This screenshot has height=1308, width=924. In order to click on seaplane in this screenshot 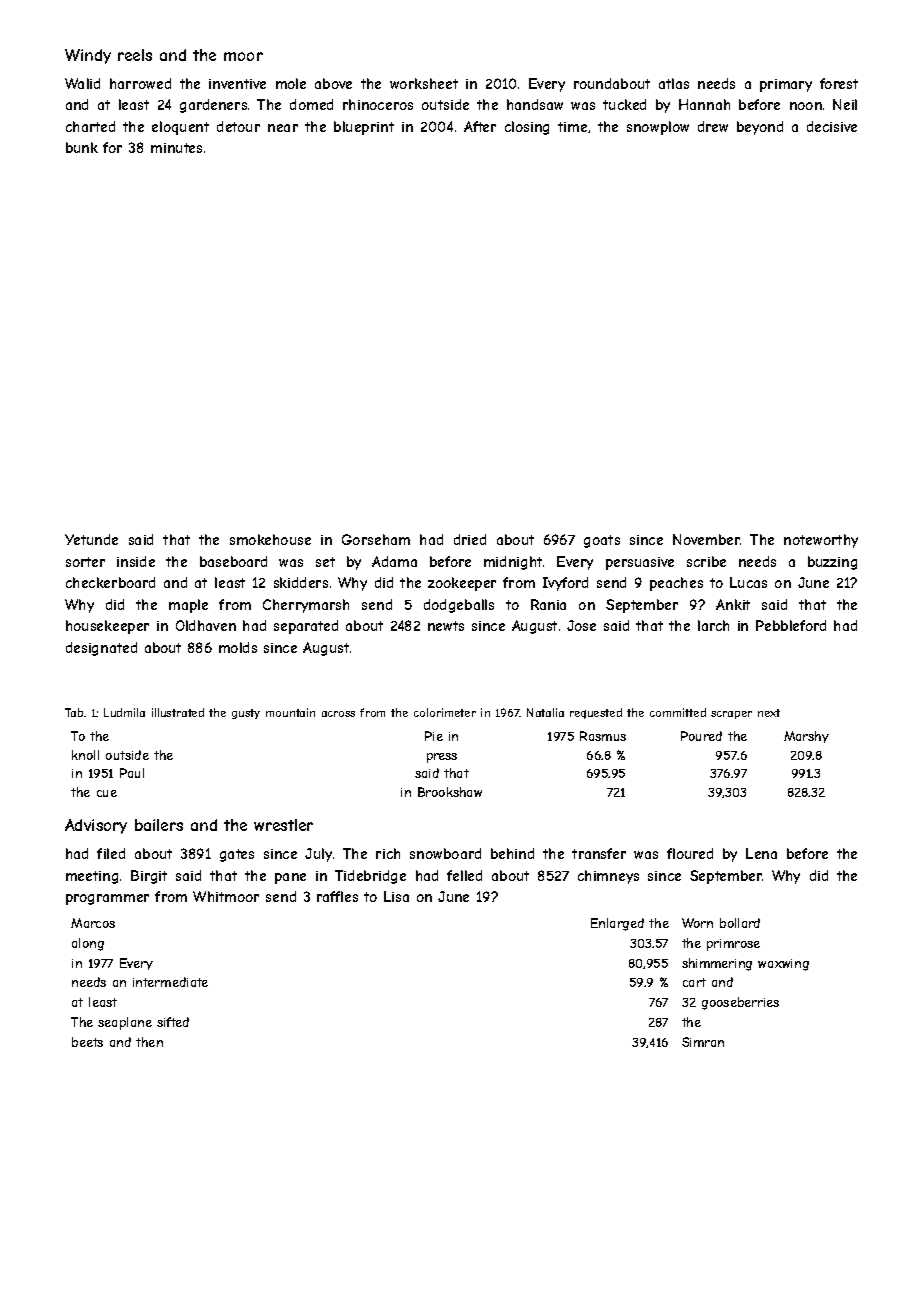, I will do `click(125, 1023)`.
